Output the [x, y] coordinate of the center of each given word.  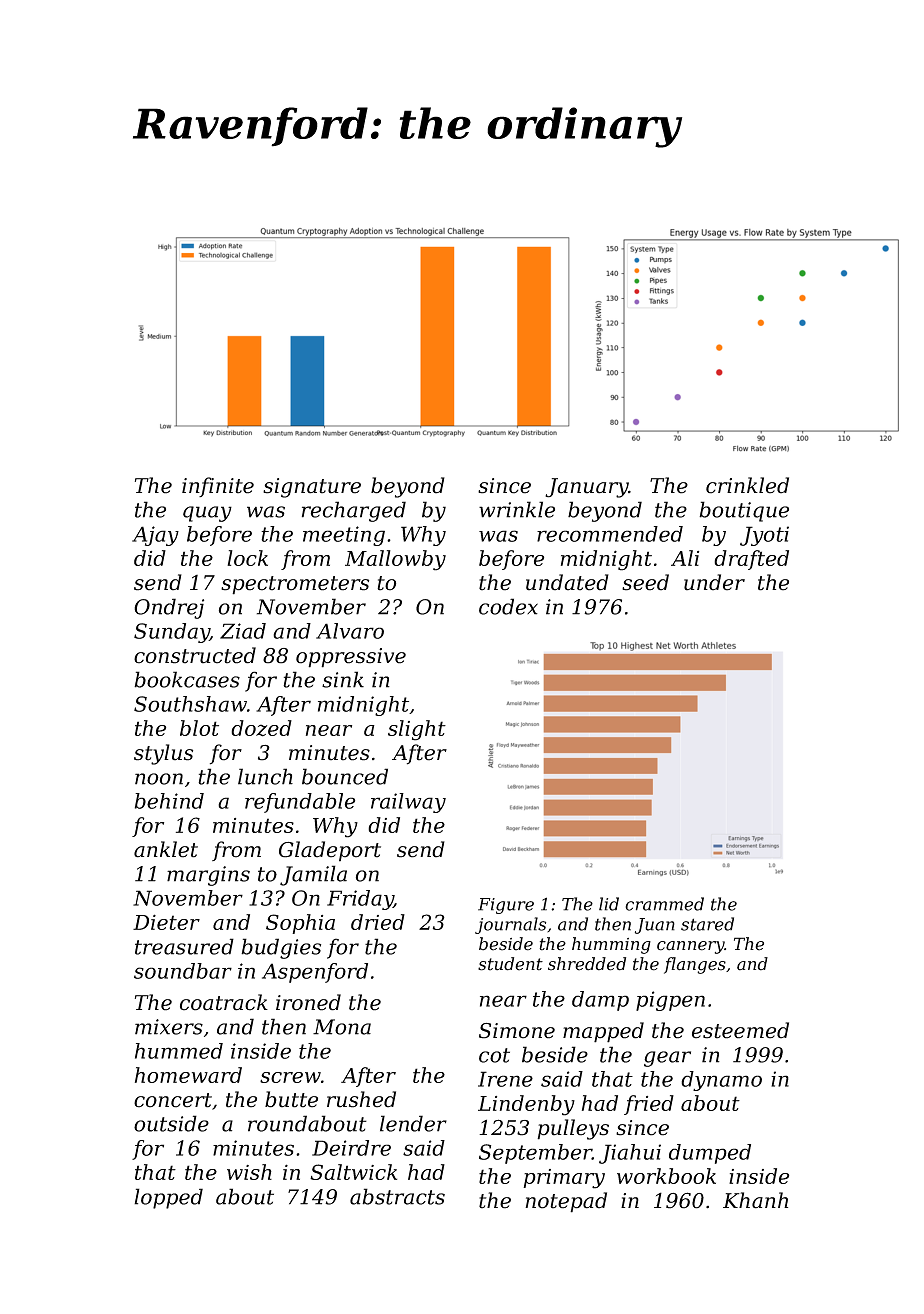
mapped [603, 1032]
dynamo [721, 1081]
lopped [168, 1198]
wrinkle [517, 509]
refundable [300, 803]
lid [609, 904]
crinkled [747, 485]
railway [408, 803]
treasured [184, 946]
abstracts [397, 1196]
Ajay [155, 536]
